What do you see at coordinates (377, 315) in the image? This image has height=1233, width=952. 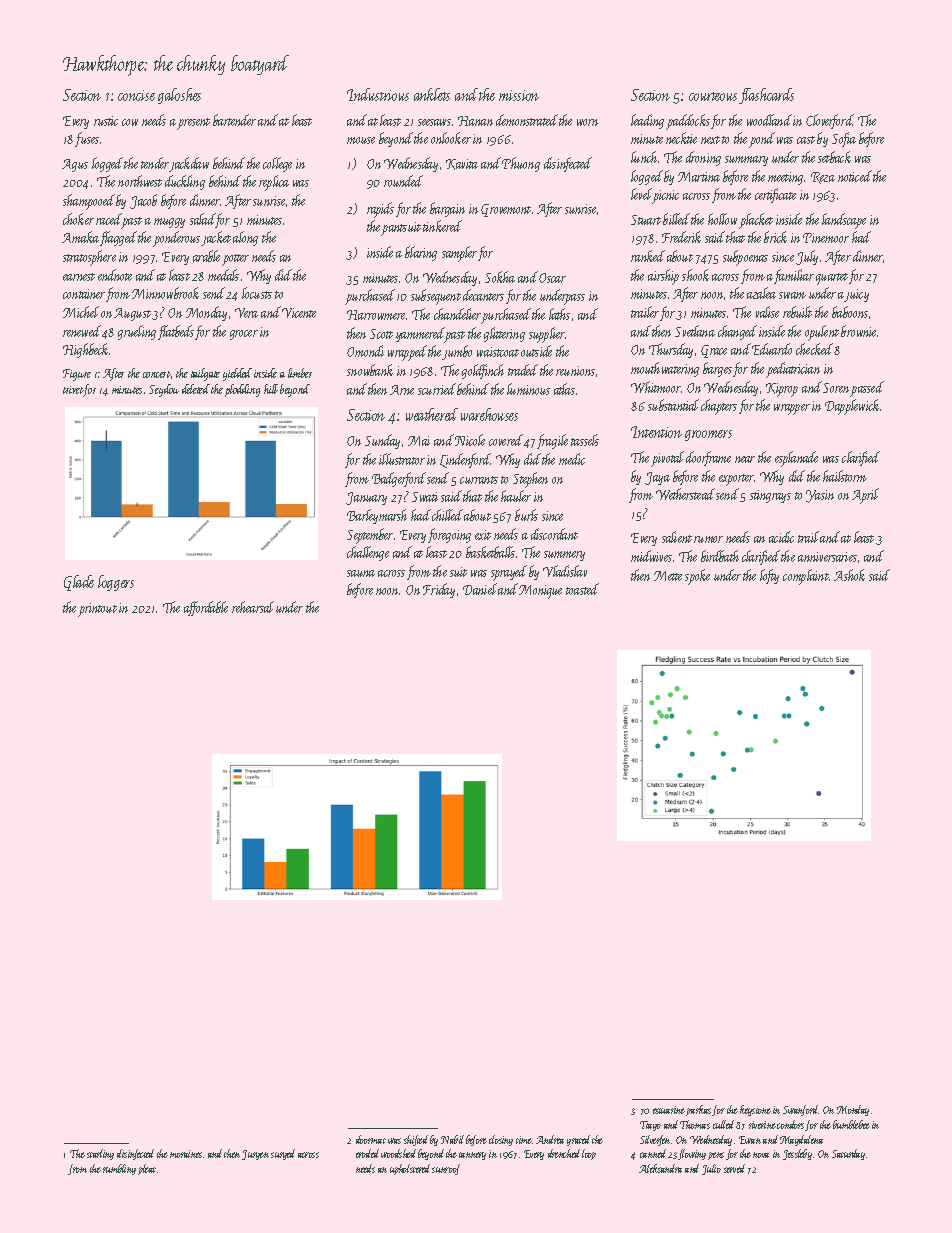 I see `Harrowmere` at bounding box center [377, 315].
